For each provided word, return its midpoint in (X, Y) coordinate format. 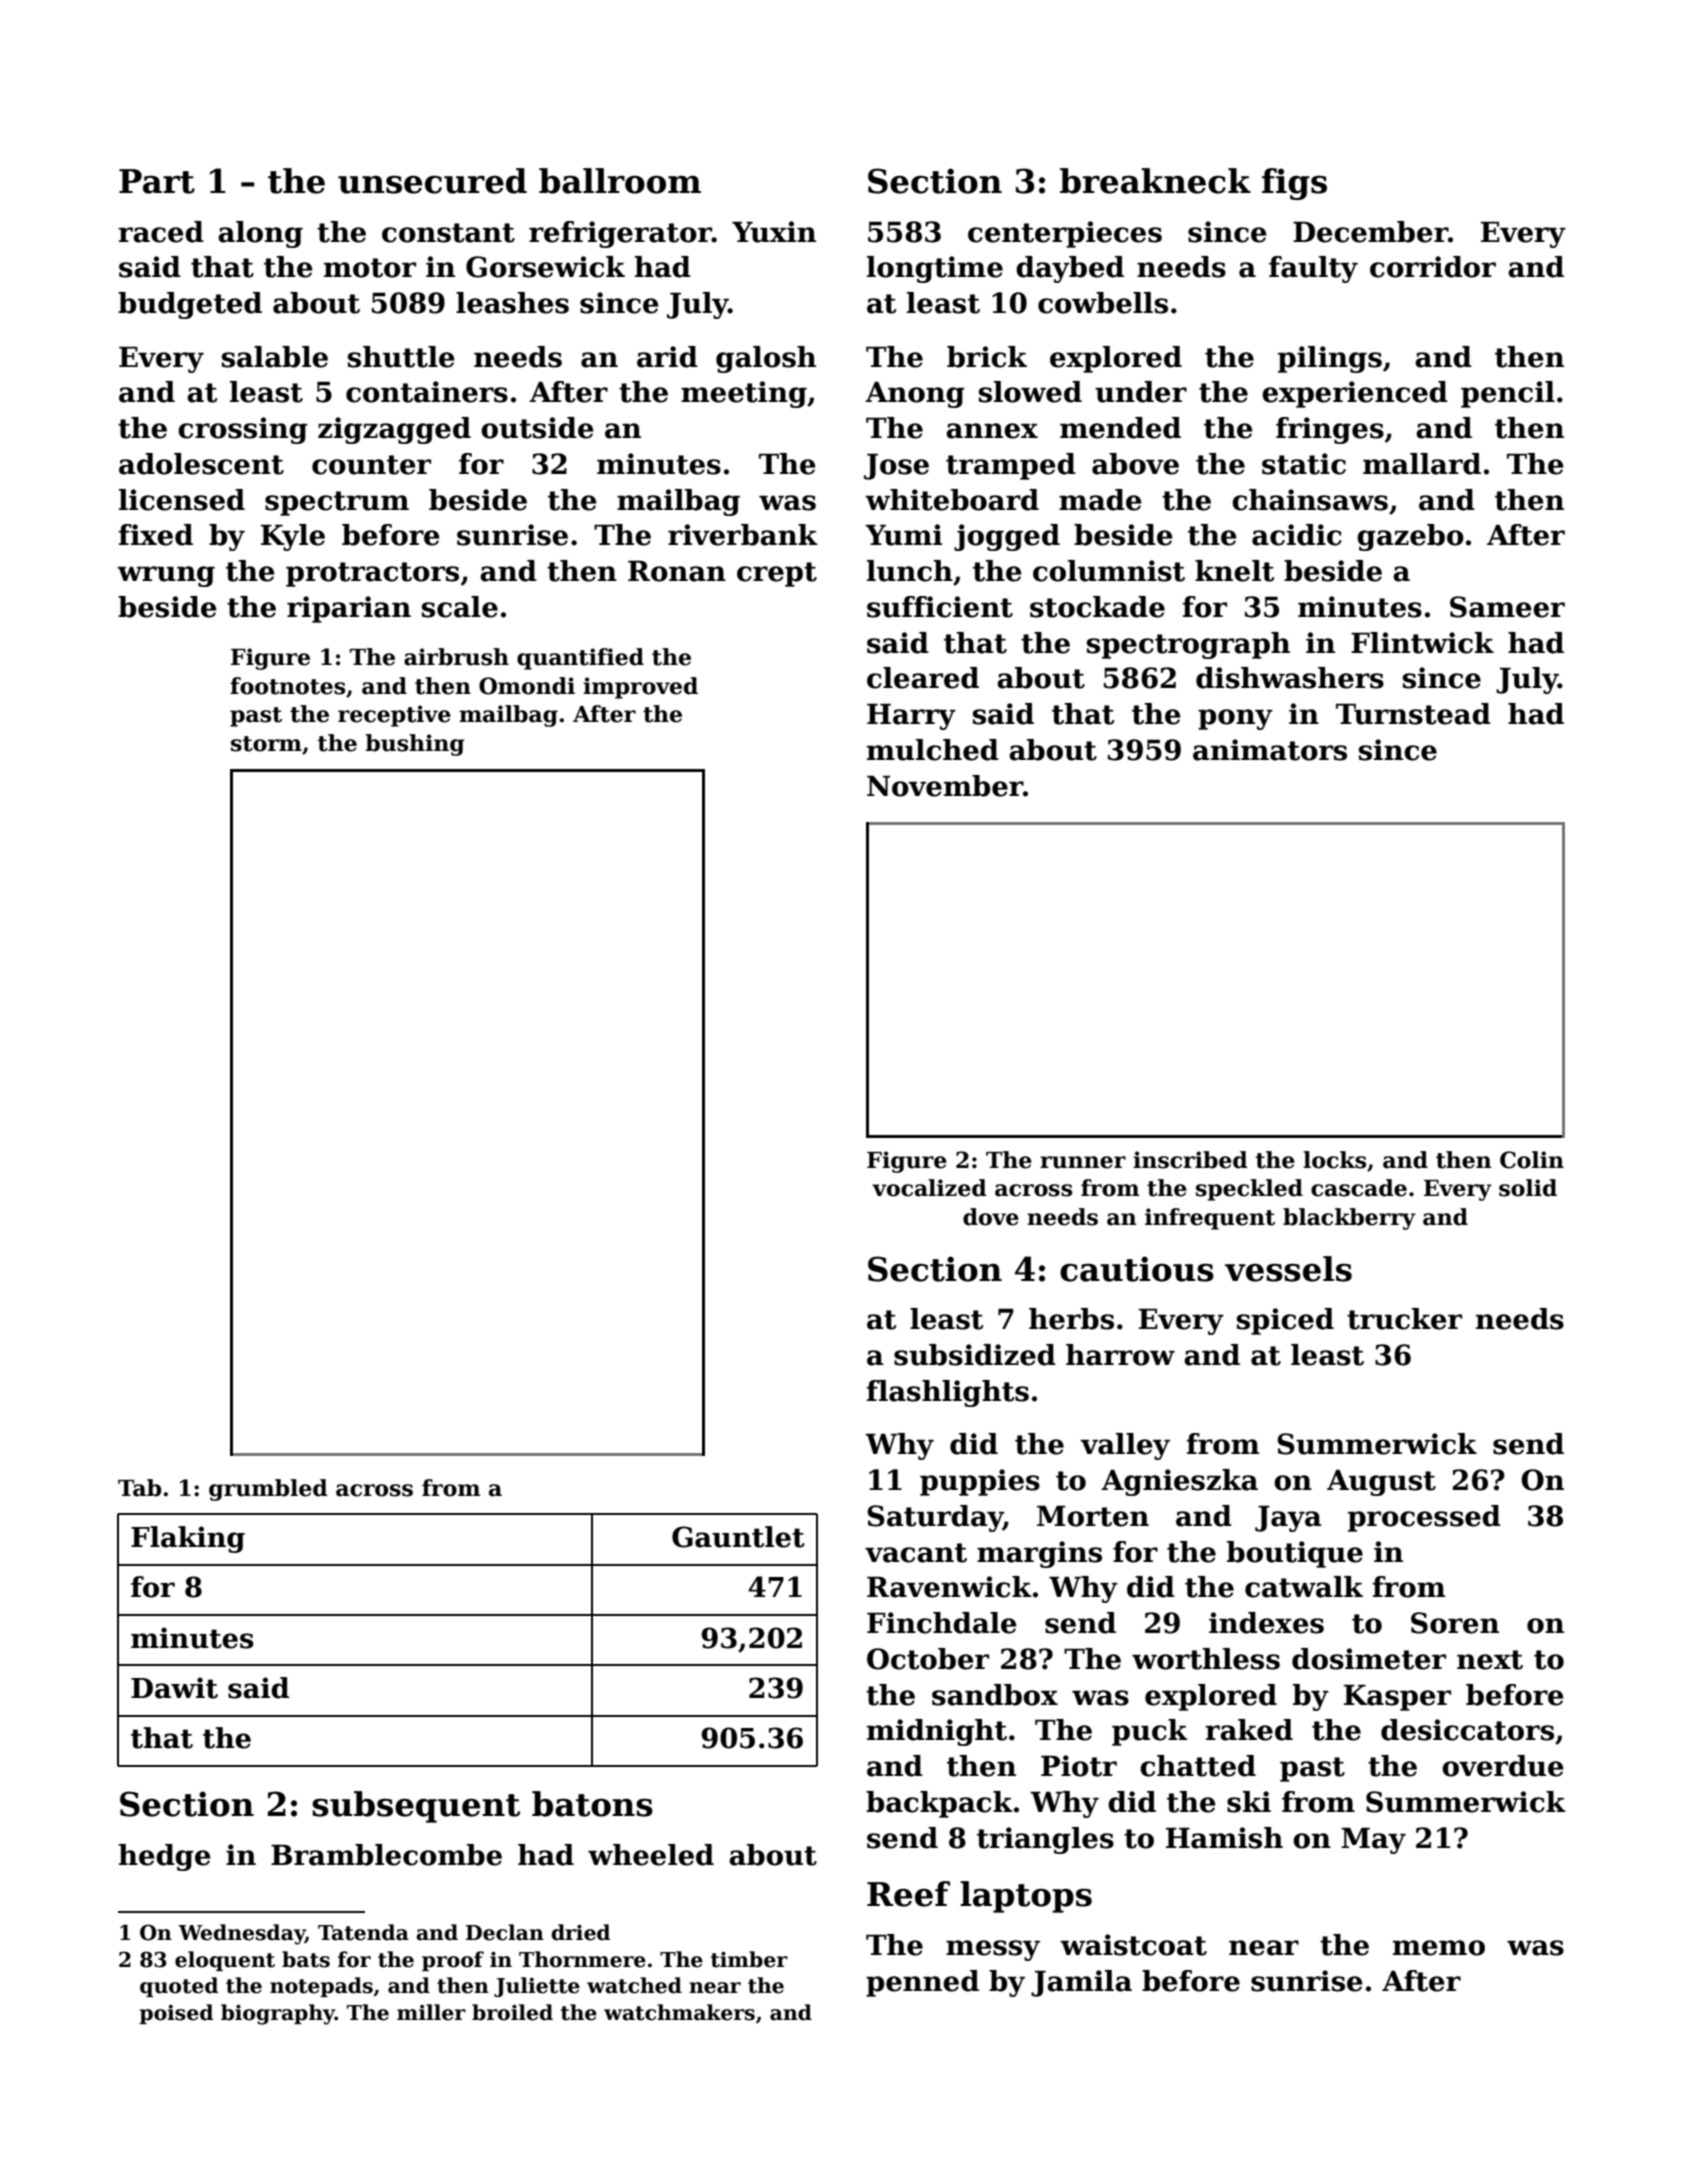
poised (176, 2014)
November (945, 786)
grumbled (268, 1490)
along (260, 234)
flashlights (947, 1393)
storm (266, 744)
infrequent (1210, 1219)
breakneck (1155, 181)
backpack (939, 1804)
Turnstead (1413, 714)
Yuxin (774, 232)
